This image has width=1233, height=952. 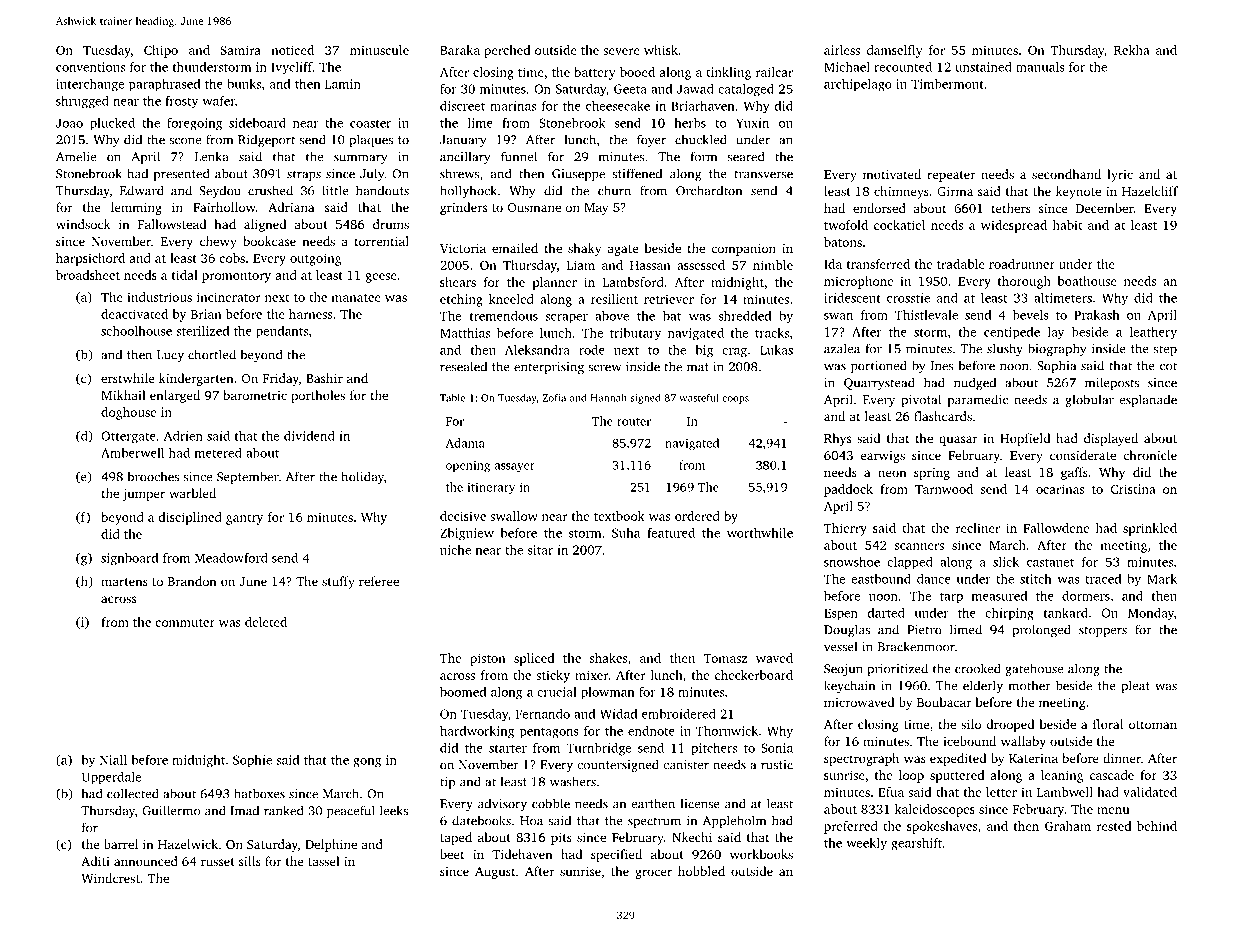 What do you see at coordinates (1133, 489) in the image?
I see `Cristina` at bounding box center [1133, 489].
